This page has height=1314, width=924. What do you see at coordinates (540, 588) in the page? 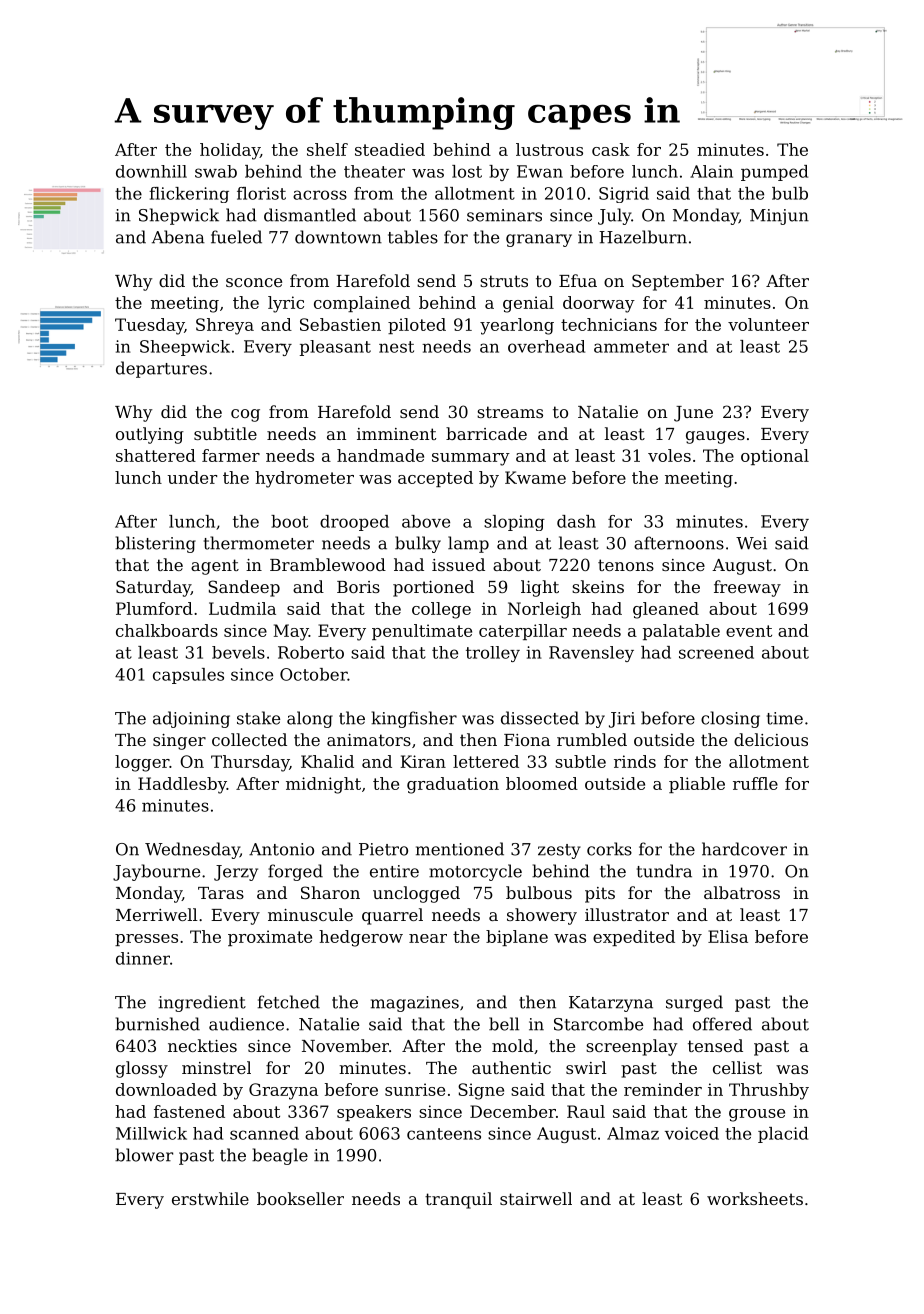
I see `light` at bounding box center [540, 588].
